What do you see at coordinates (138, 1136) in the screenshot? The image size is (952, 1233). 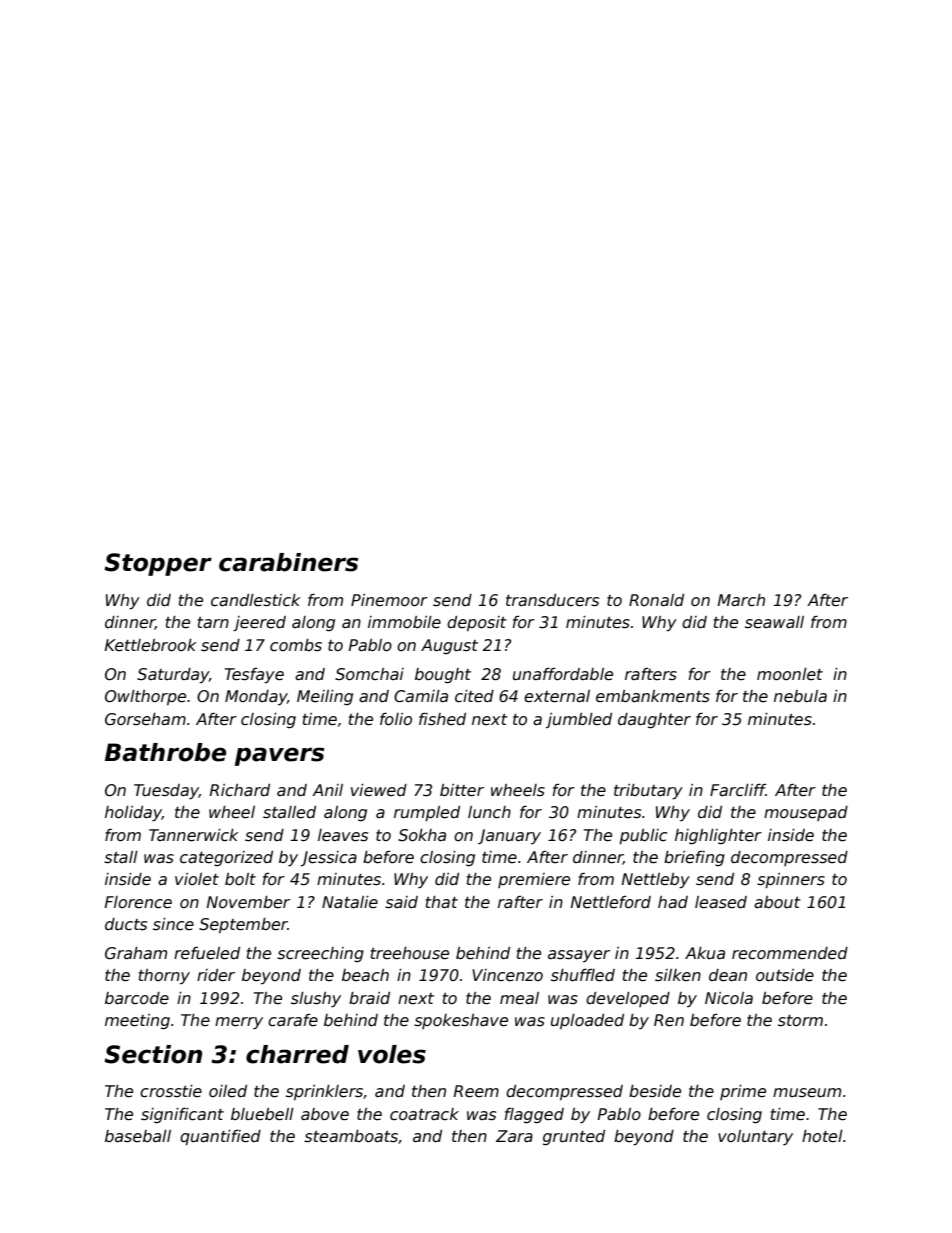 I see `baseball` at bounding box center [138, 1136].
